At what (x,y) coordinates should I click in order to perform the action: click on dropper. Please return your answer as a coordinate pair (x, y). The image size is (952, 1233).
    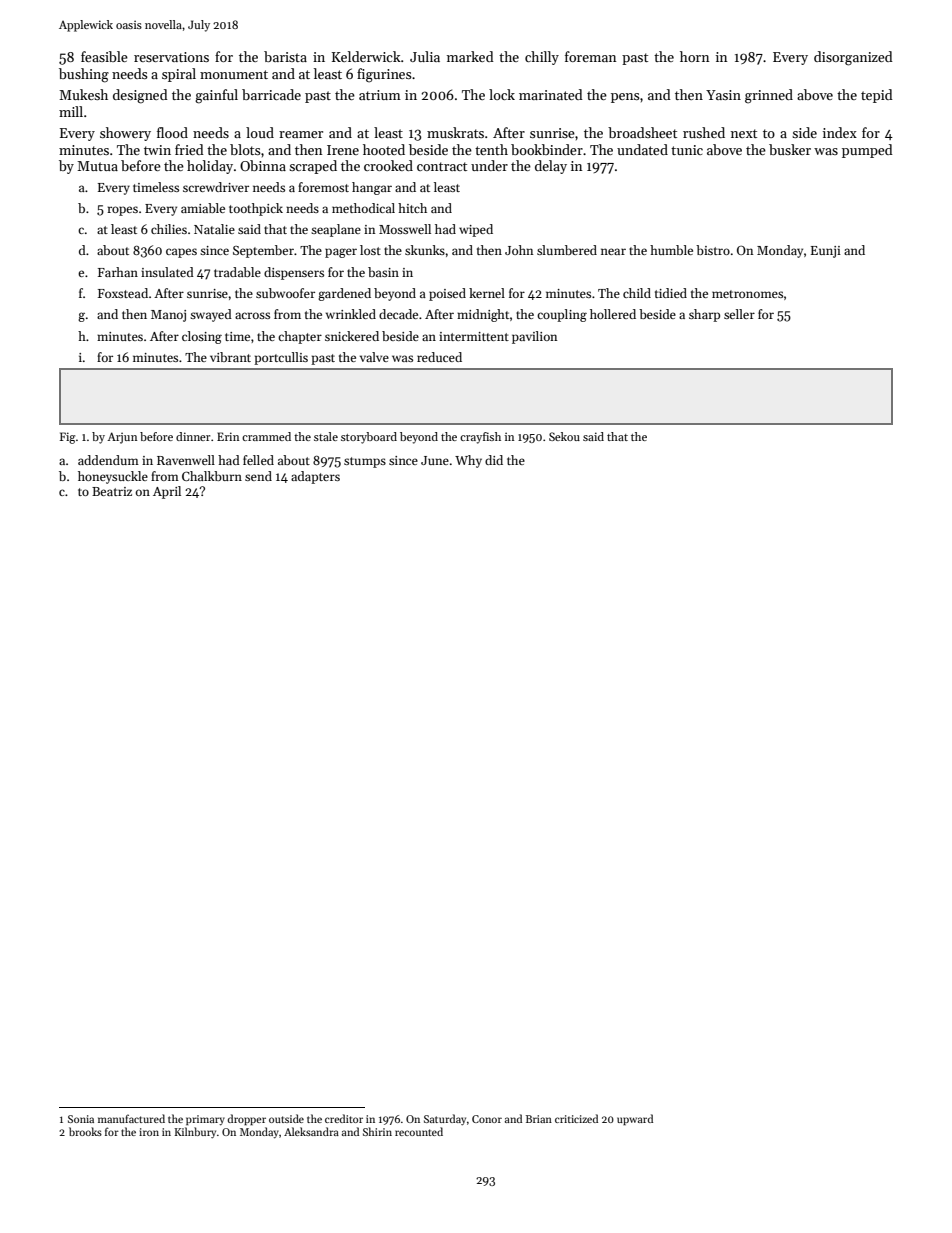
    Looking at the image, I should click on (246, 1120).
